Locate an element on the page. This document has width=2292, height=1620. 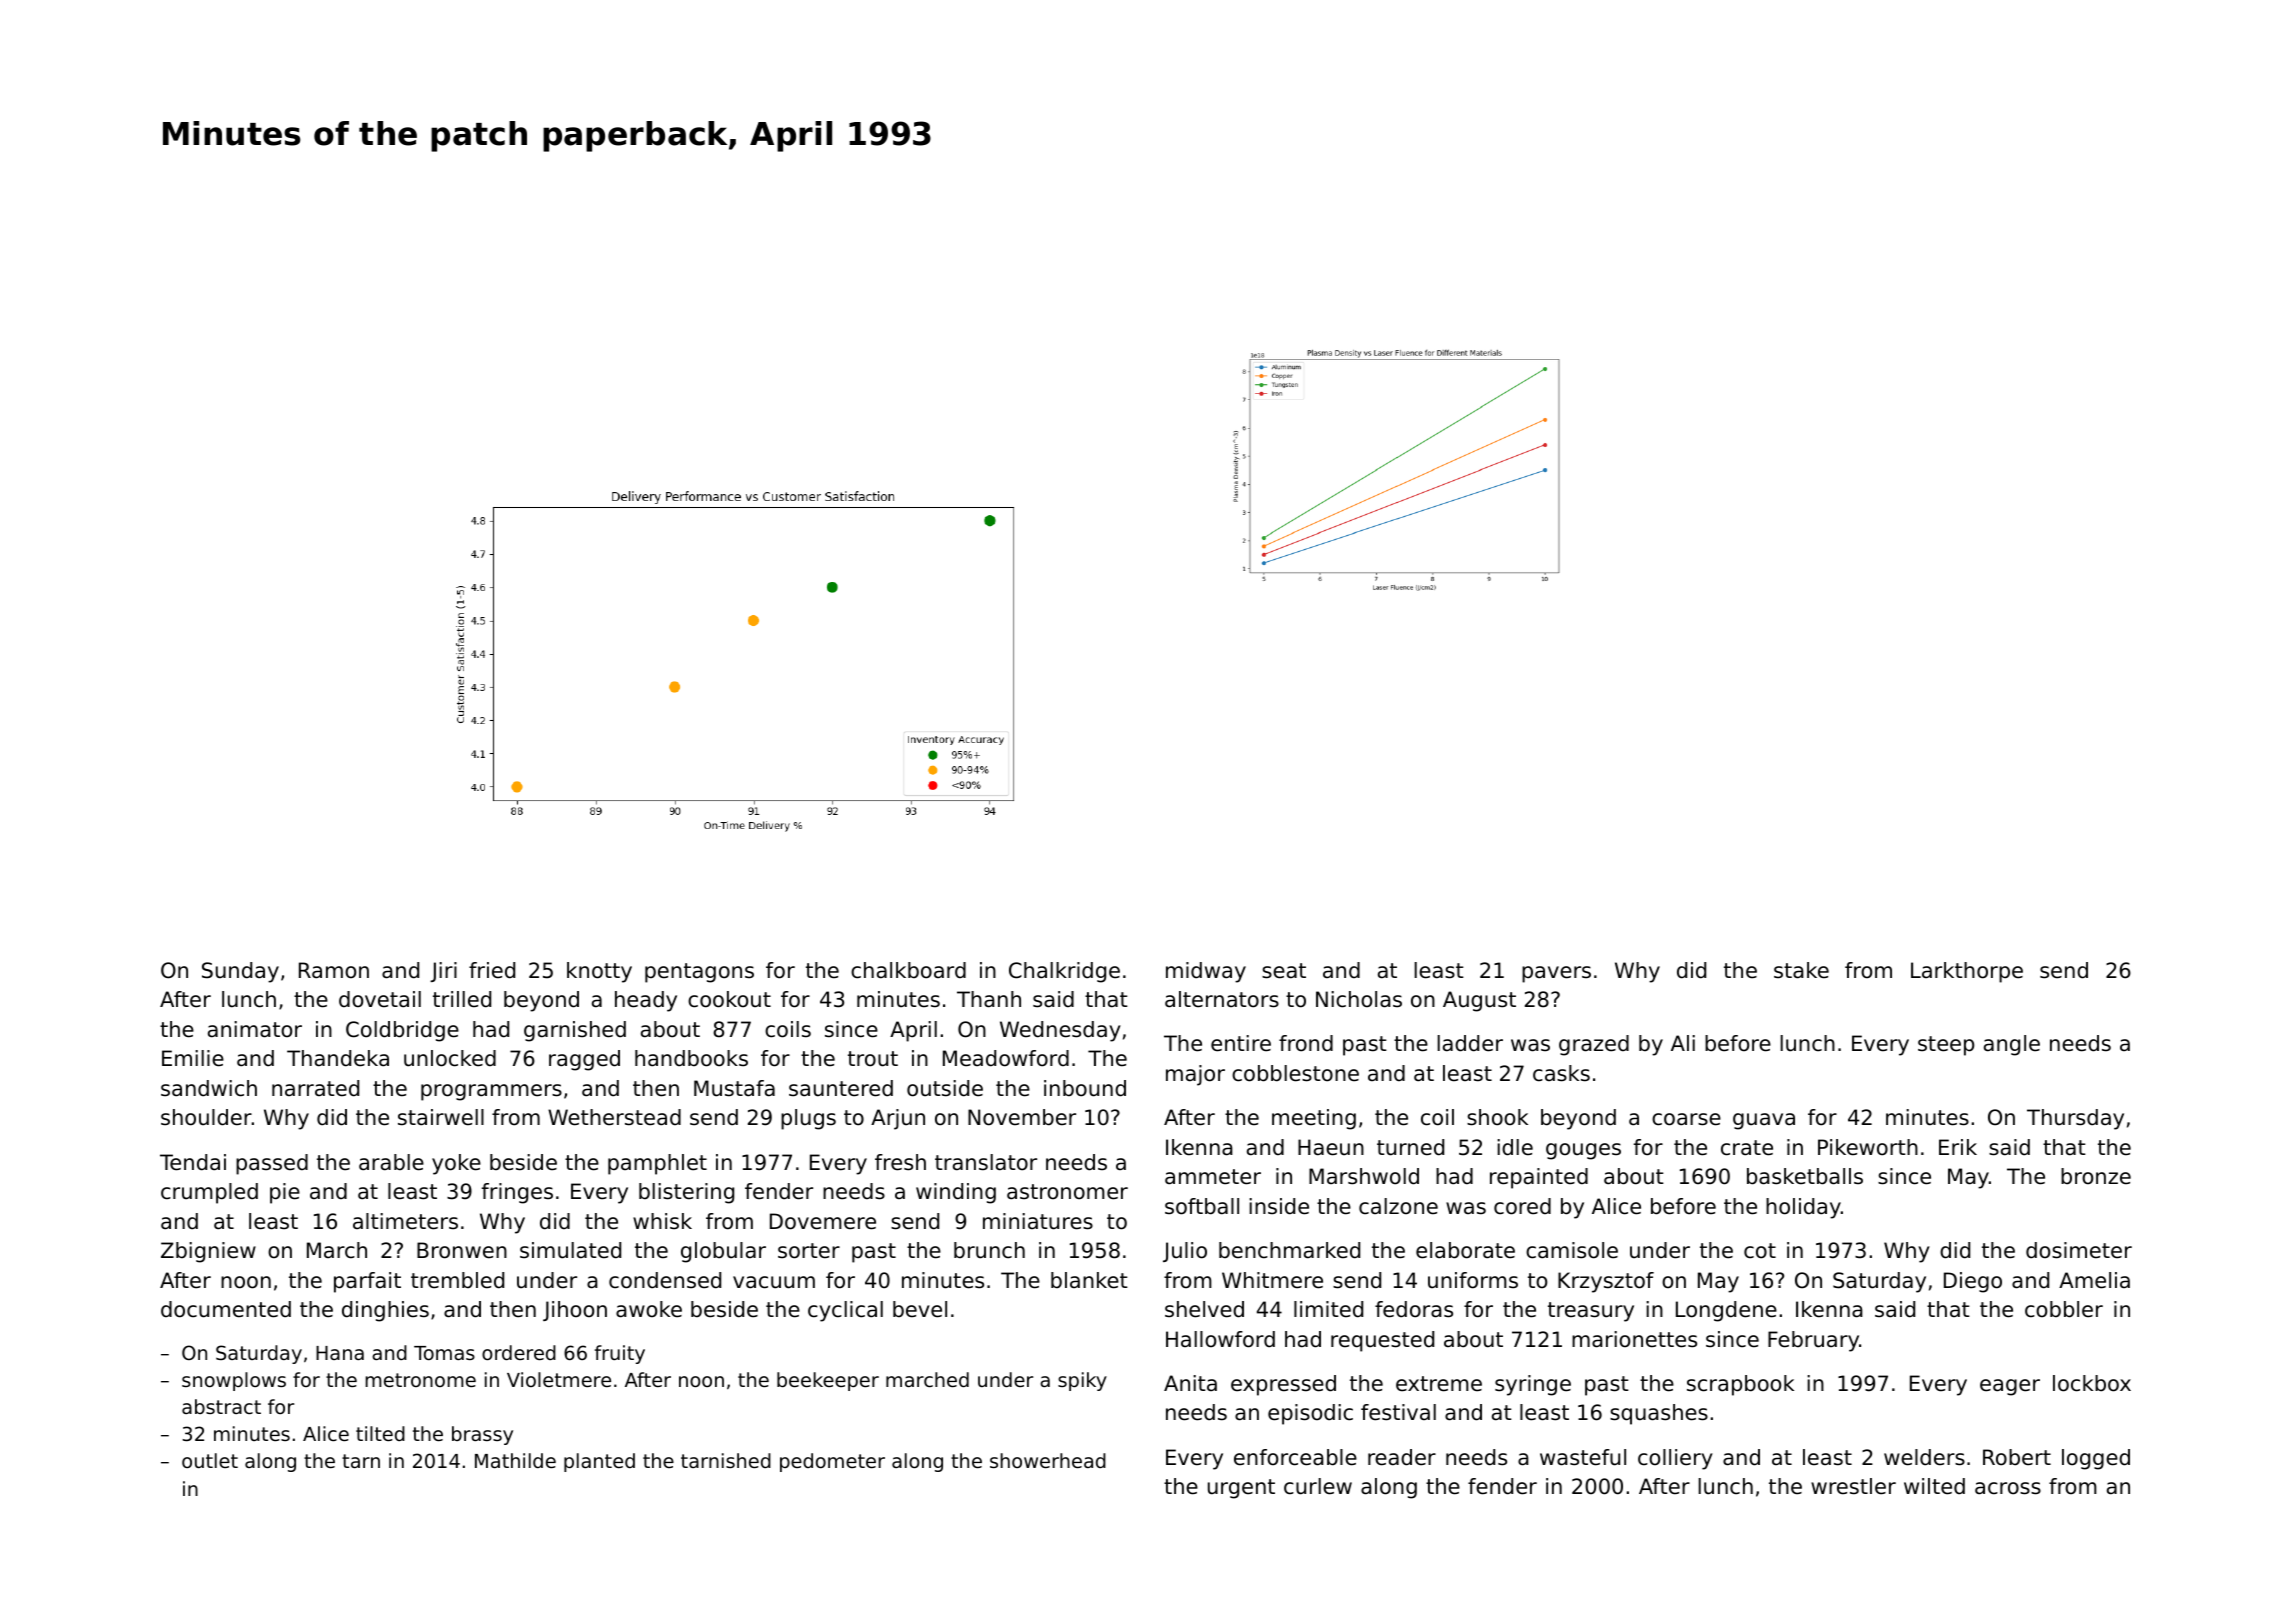
winding is located at coordinates (956, 1193).
